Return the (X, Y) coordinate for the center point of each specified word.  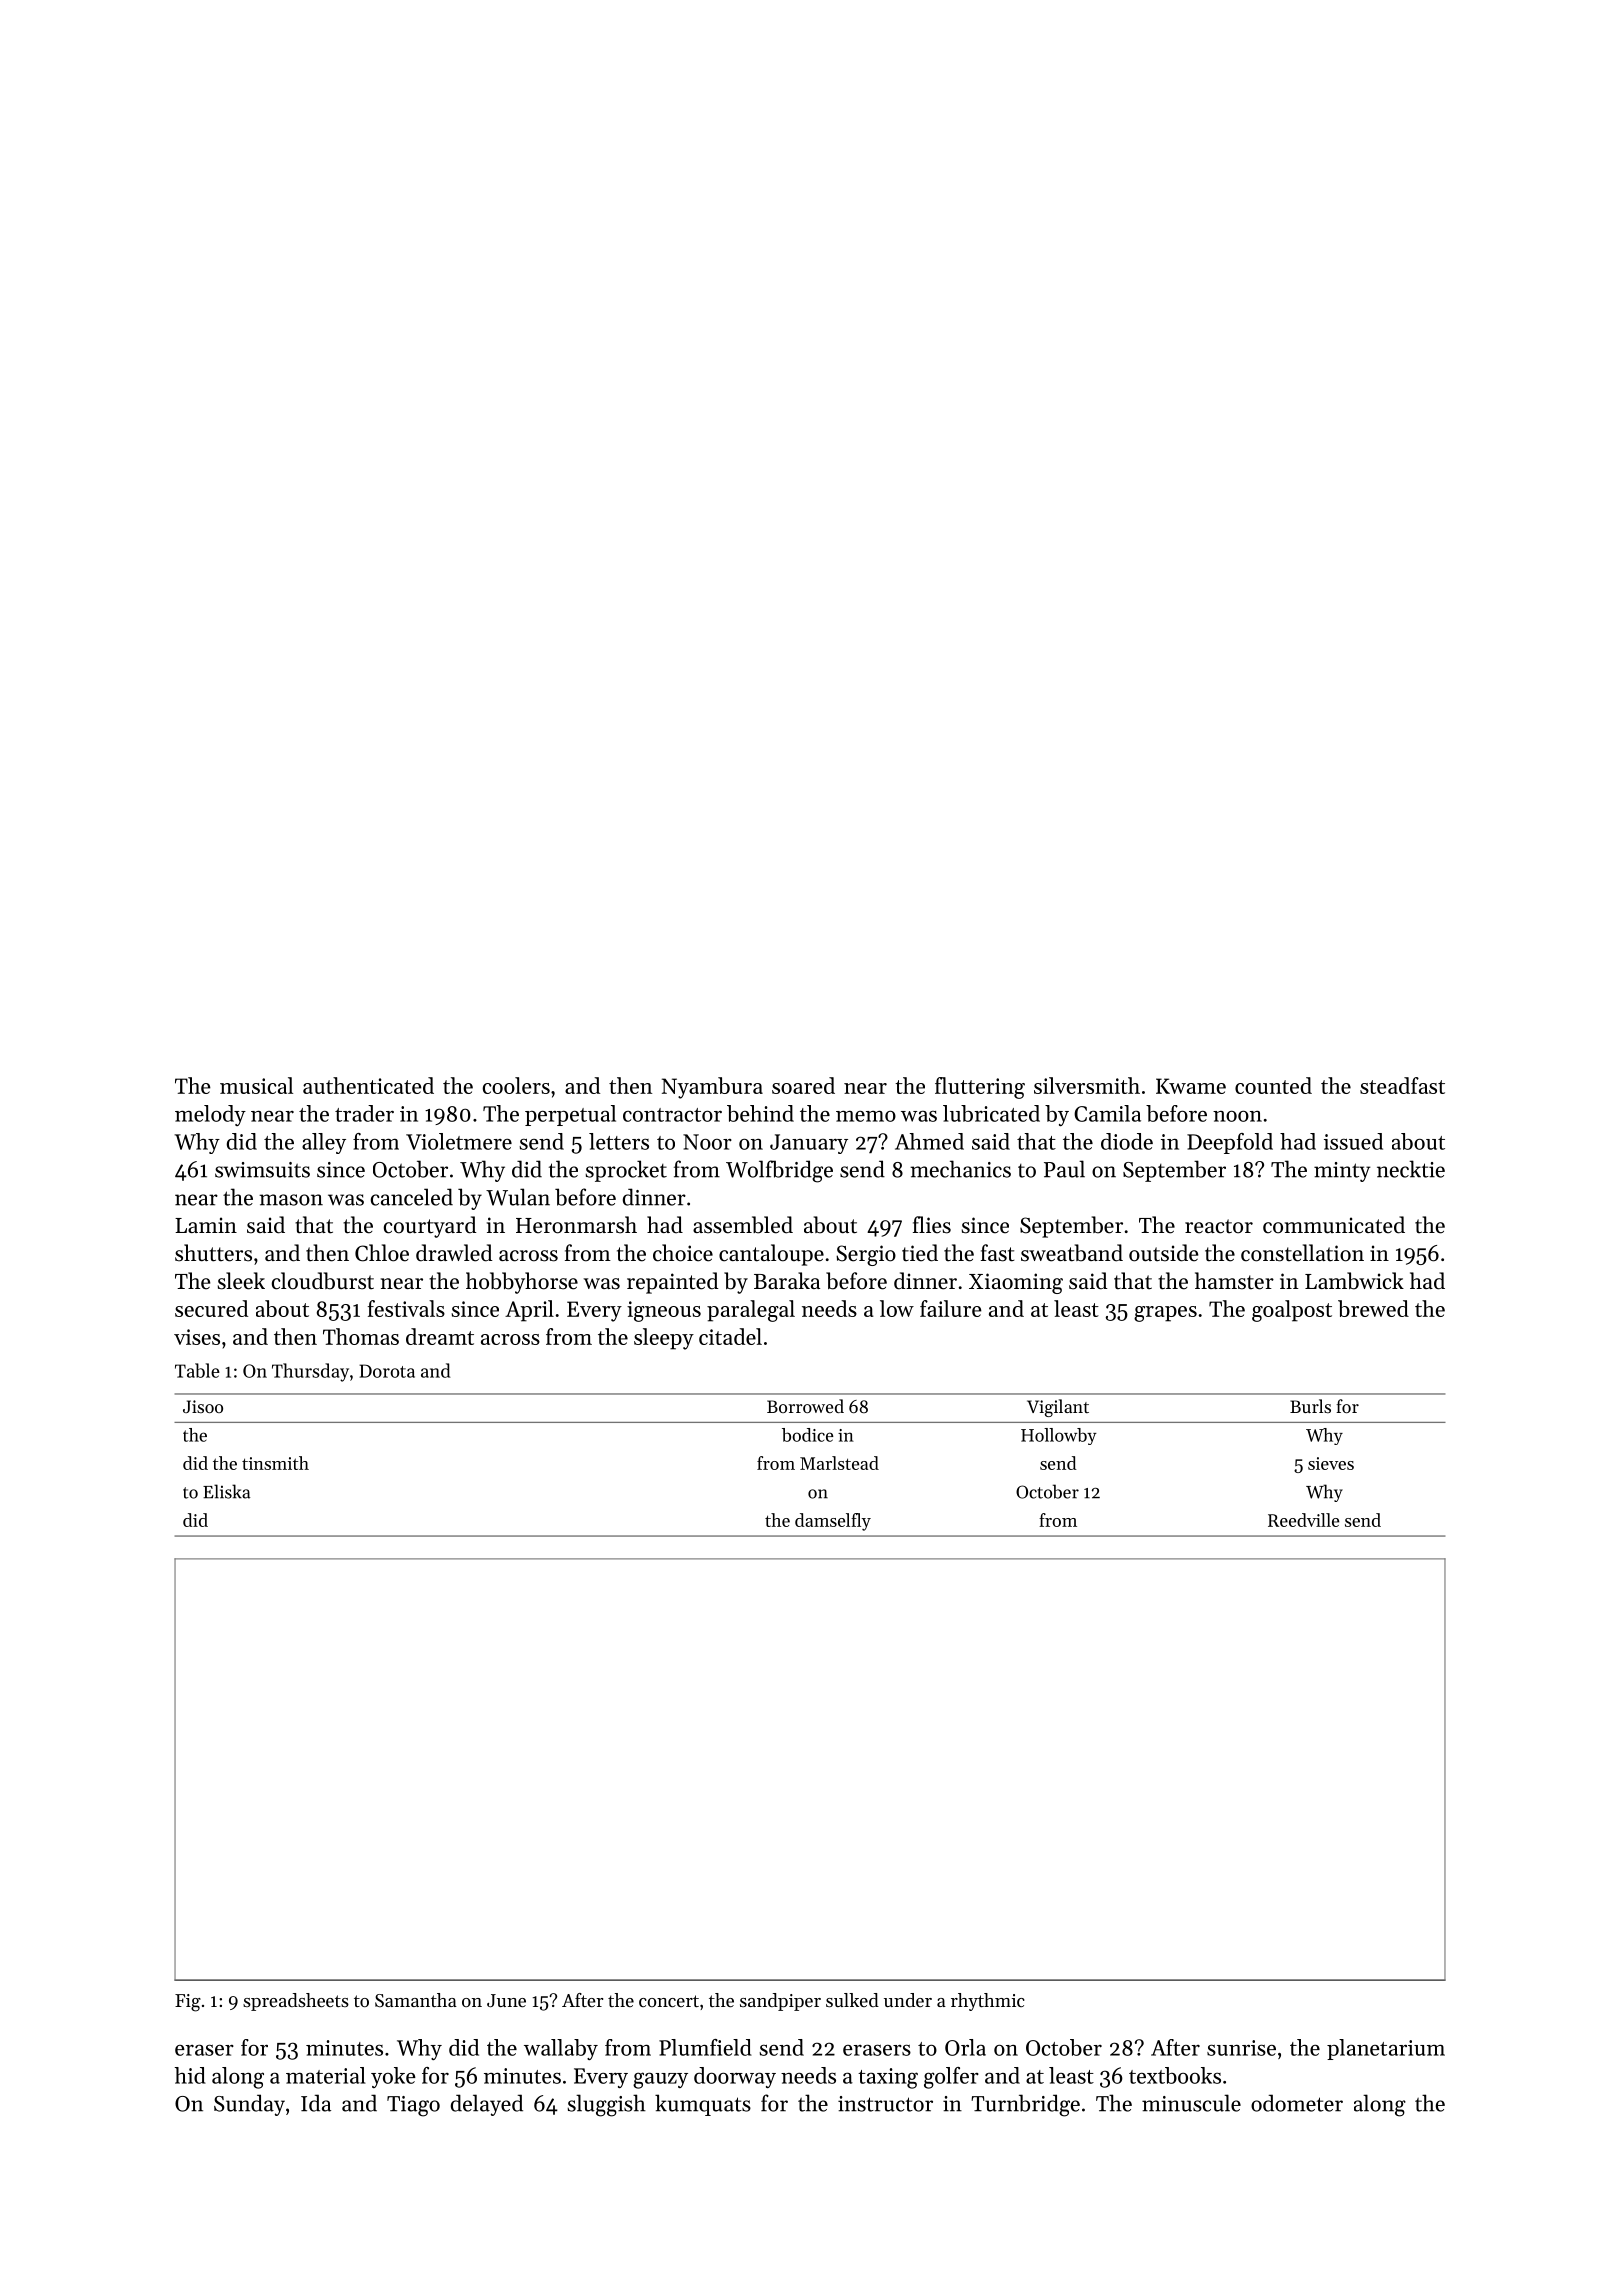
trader (364, 1113)
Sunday (249, 2105)
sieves (1331, 1463)
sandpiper (780, 2002)
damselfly (833, 1522)
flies (932, 1225)
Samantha (416, 2000)
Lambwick (1354, 1281)
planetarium (1386, 2049)
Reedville (1303, 1520)
